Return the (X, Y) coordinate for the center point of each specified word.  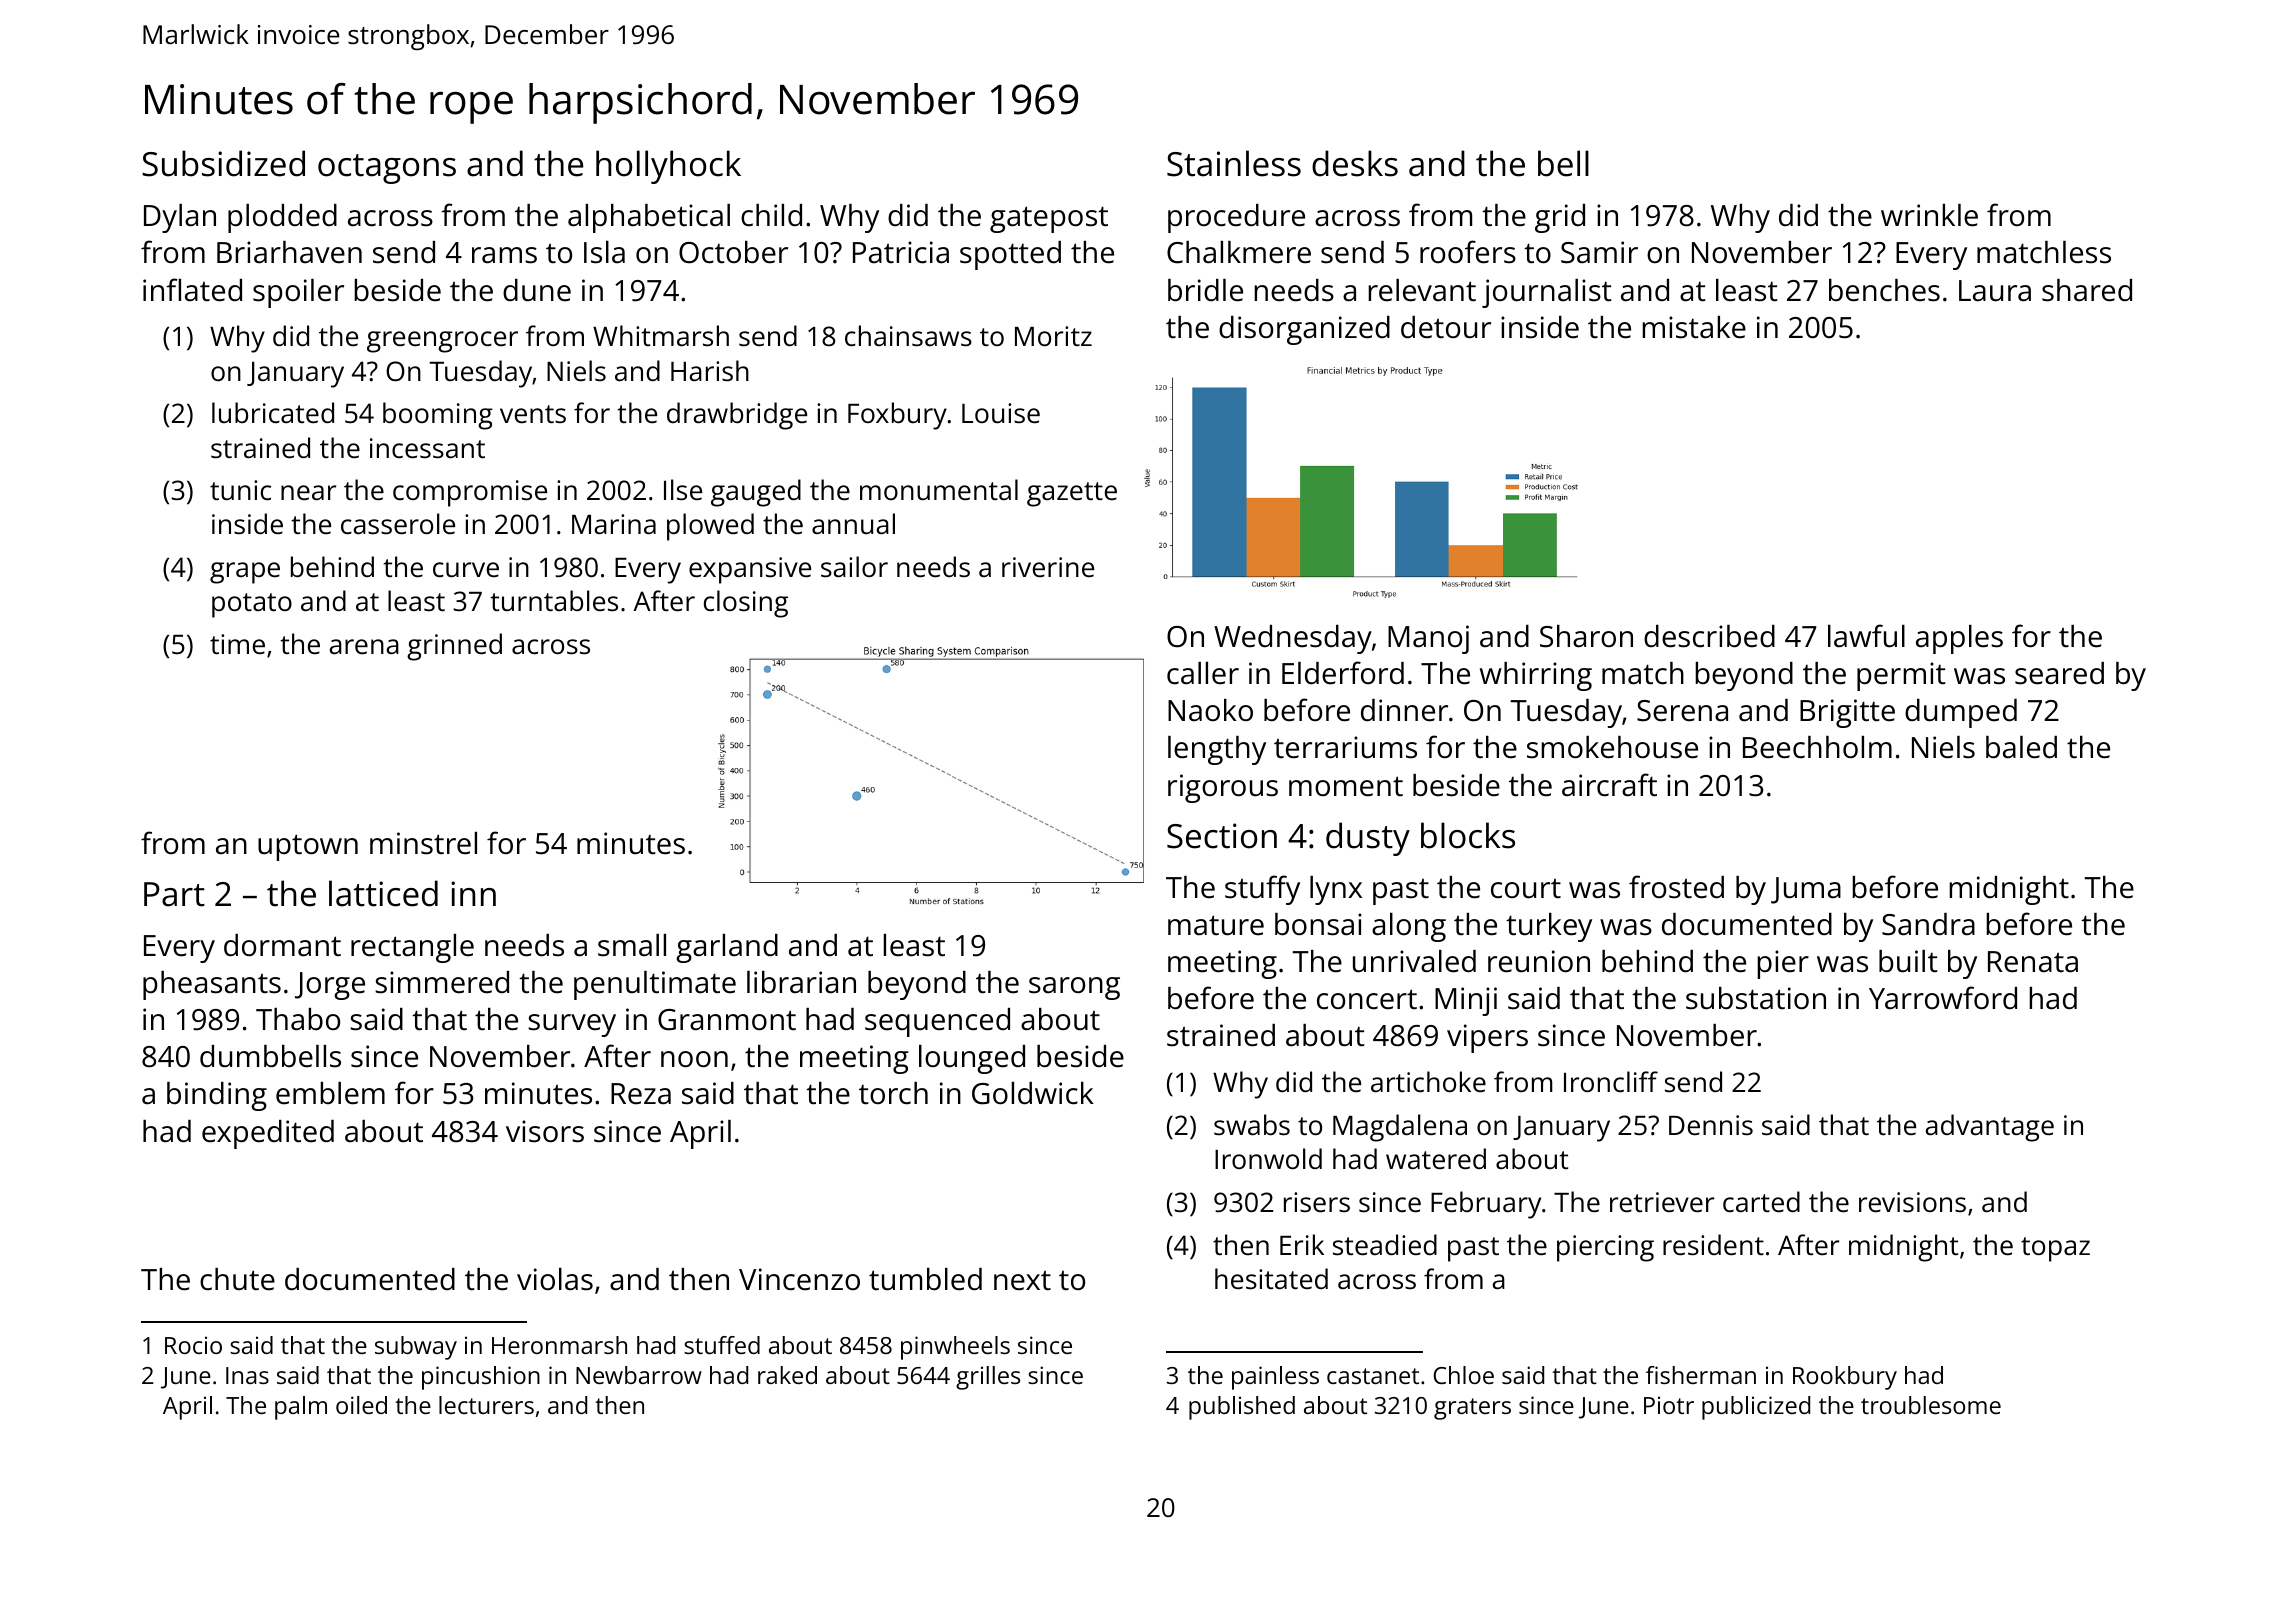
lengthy (1217, 750)
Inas (247, 1375)
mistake (1694, 327)
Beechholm (1817, 747)
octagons (387, 169)
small (632, 945)
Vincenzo (799, 1279)
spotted (1010, 255)
